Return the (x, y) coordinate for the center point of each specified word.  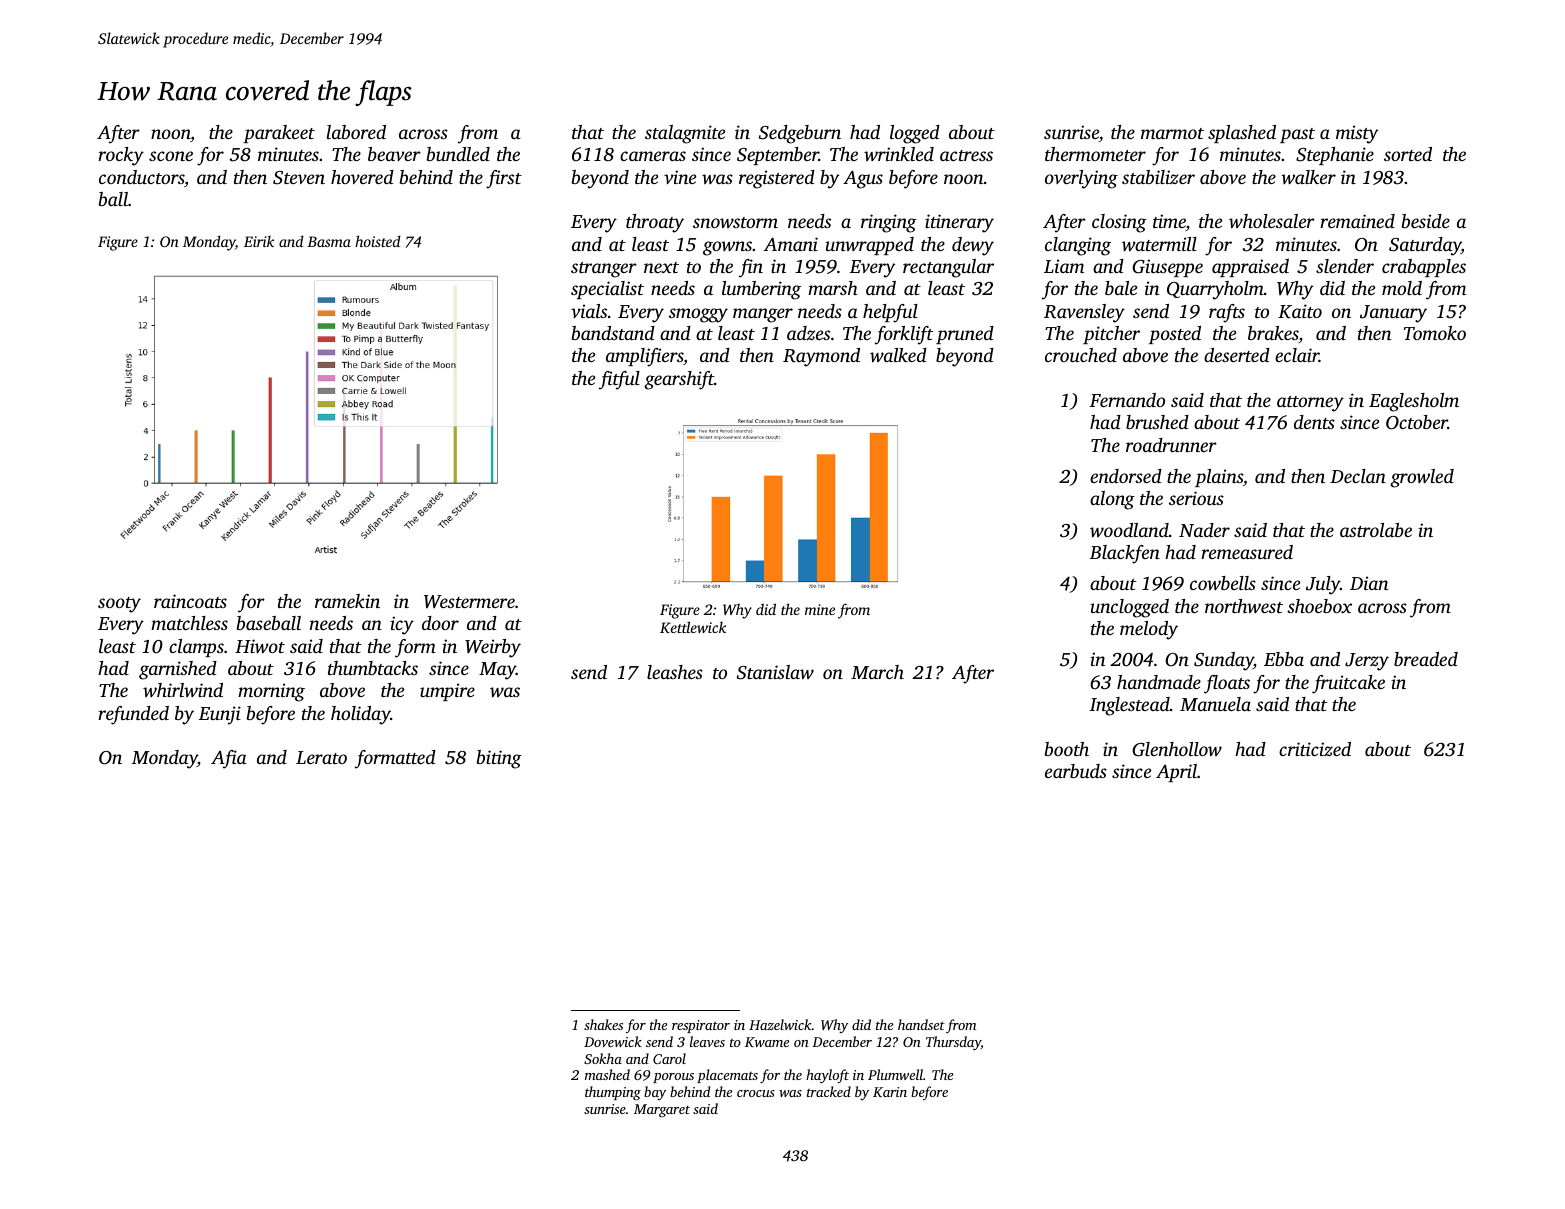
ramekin (347, 601)
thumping (613, 1093)
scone (171, 156)
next (661, 267)
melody (1149, 630)
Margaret (662, 1111)
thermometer (1095, 154)
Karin (890, 1092)
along (1112, 500)
